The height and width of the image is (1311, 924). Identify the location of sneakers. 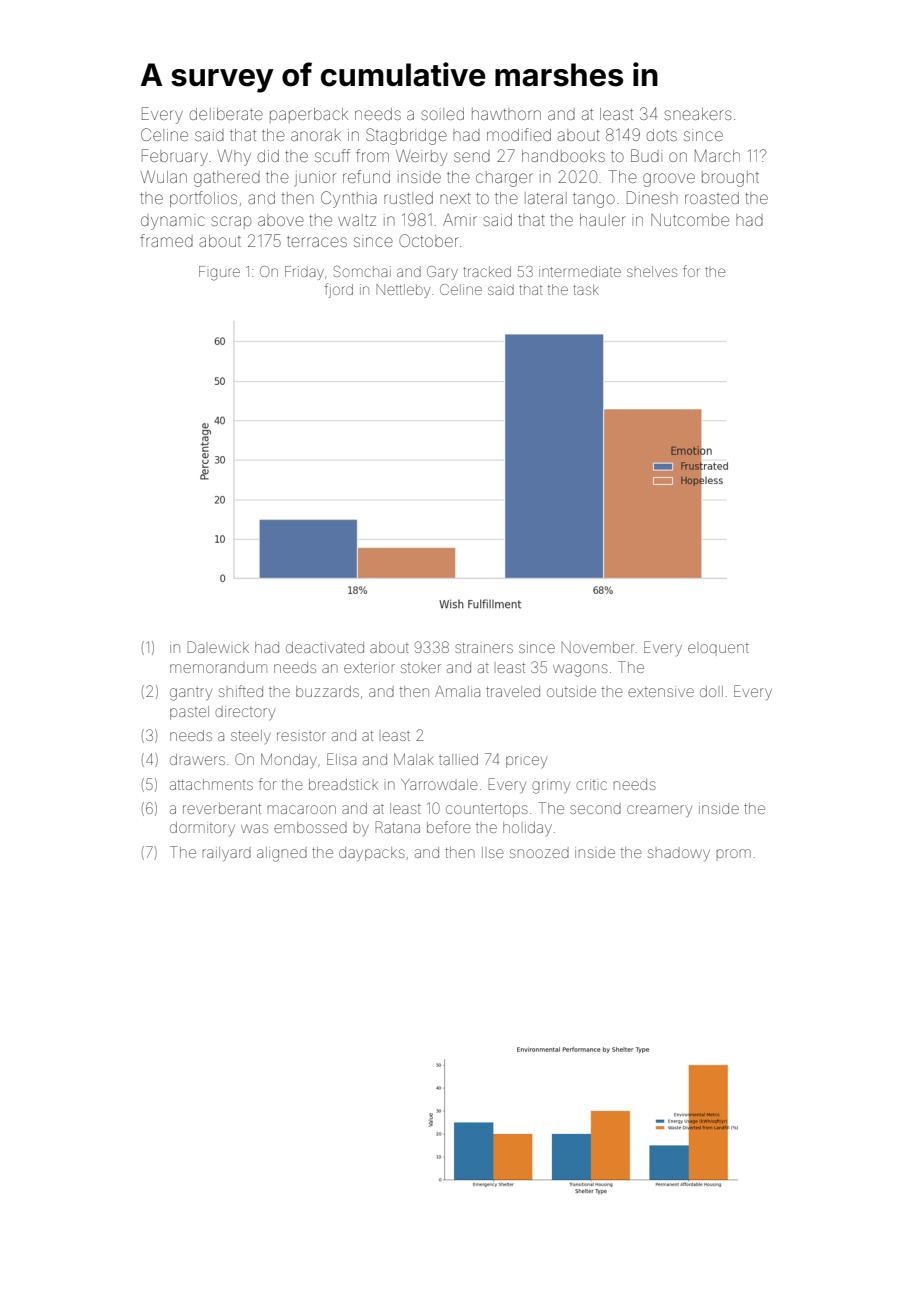
(697, 114).
